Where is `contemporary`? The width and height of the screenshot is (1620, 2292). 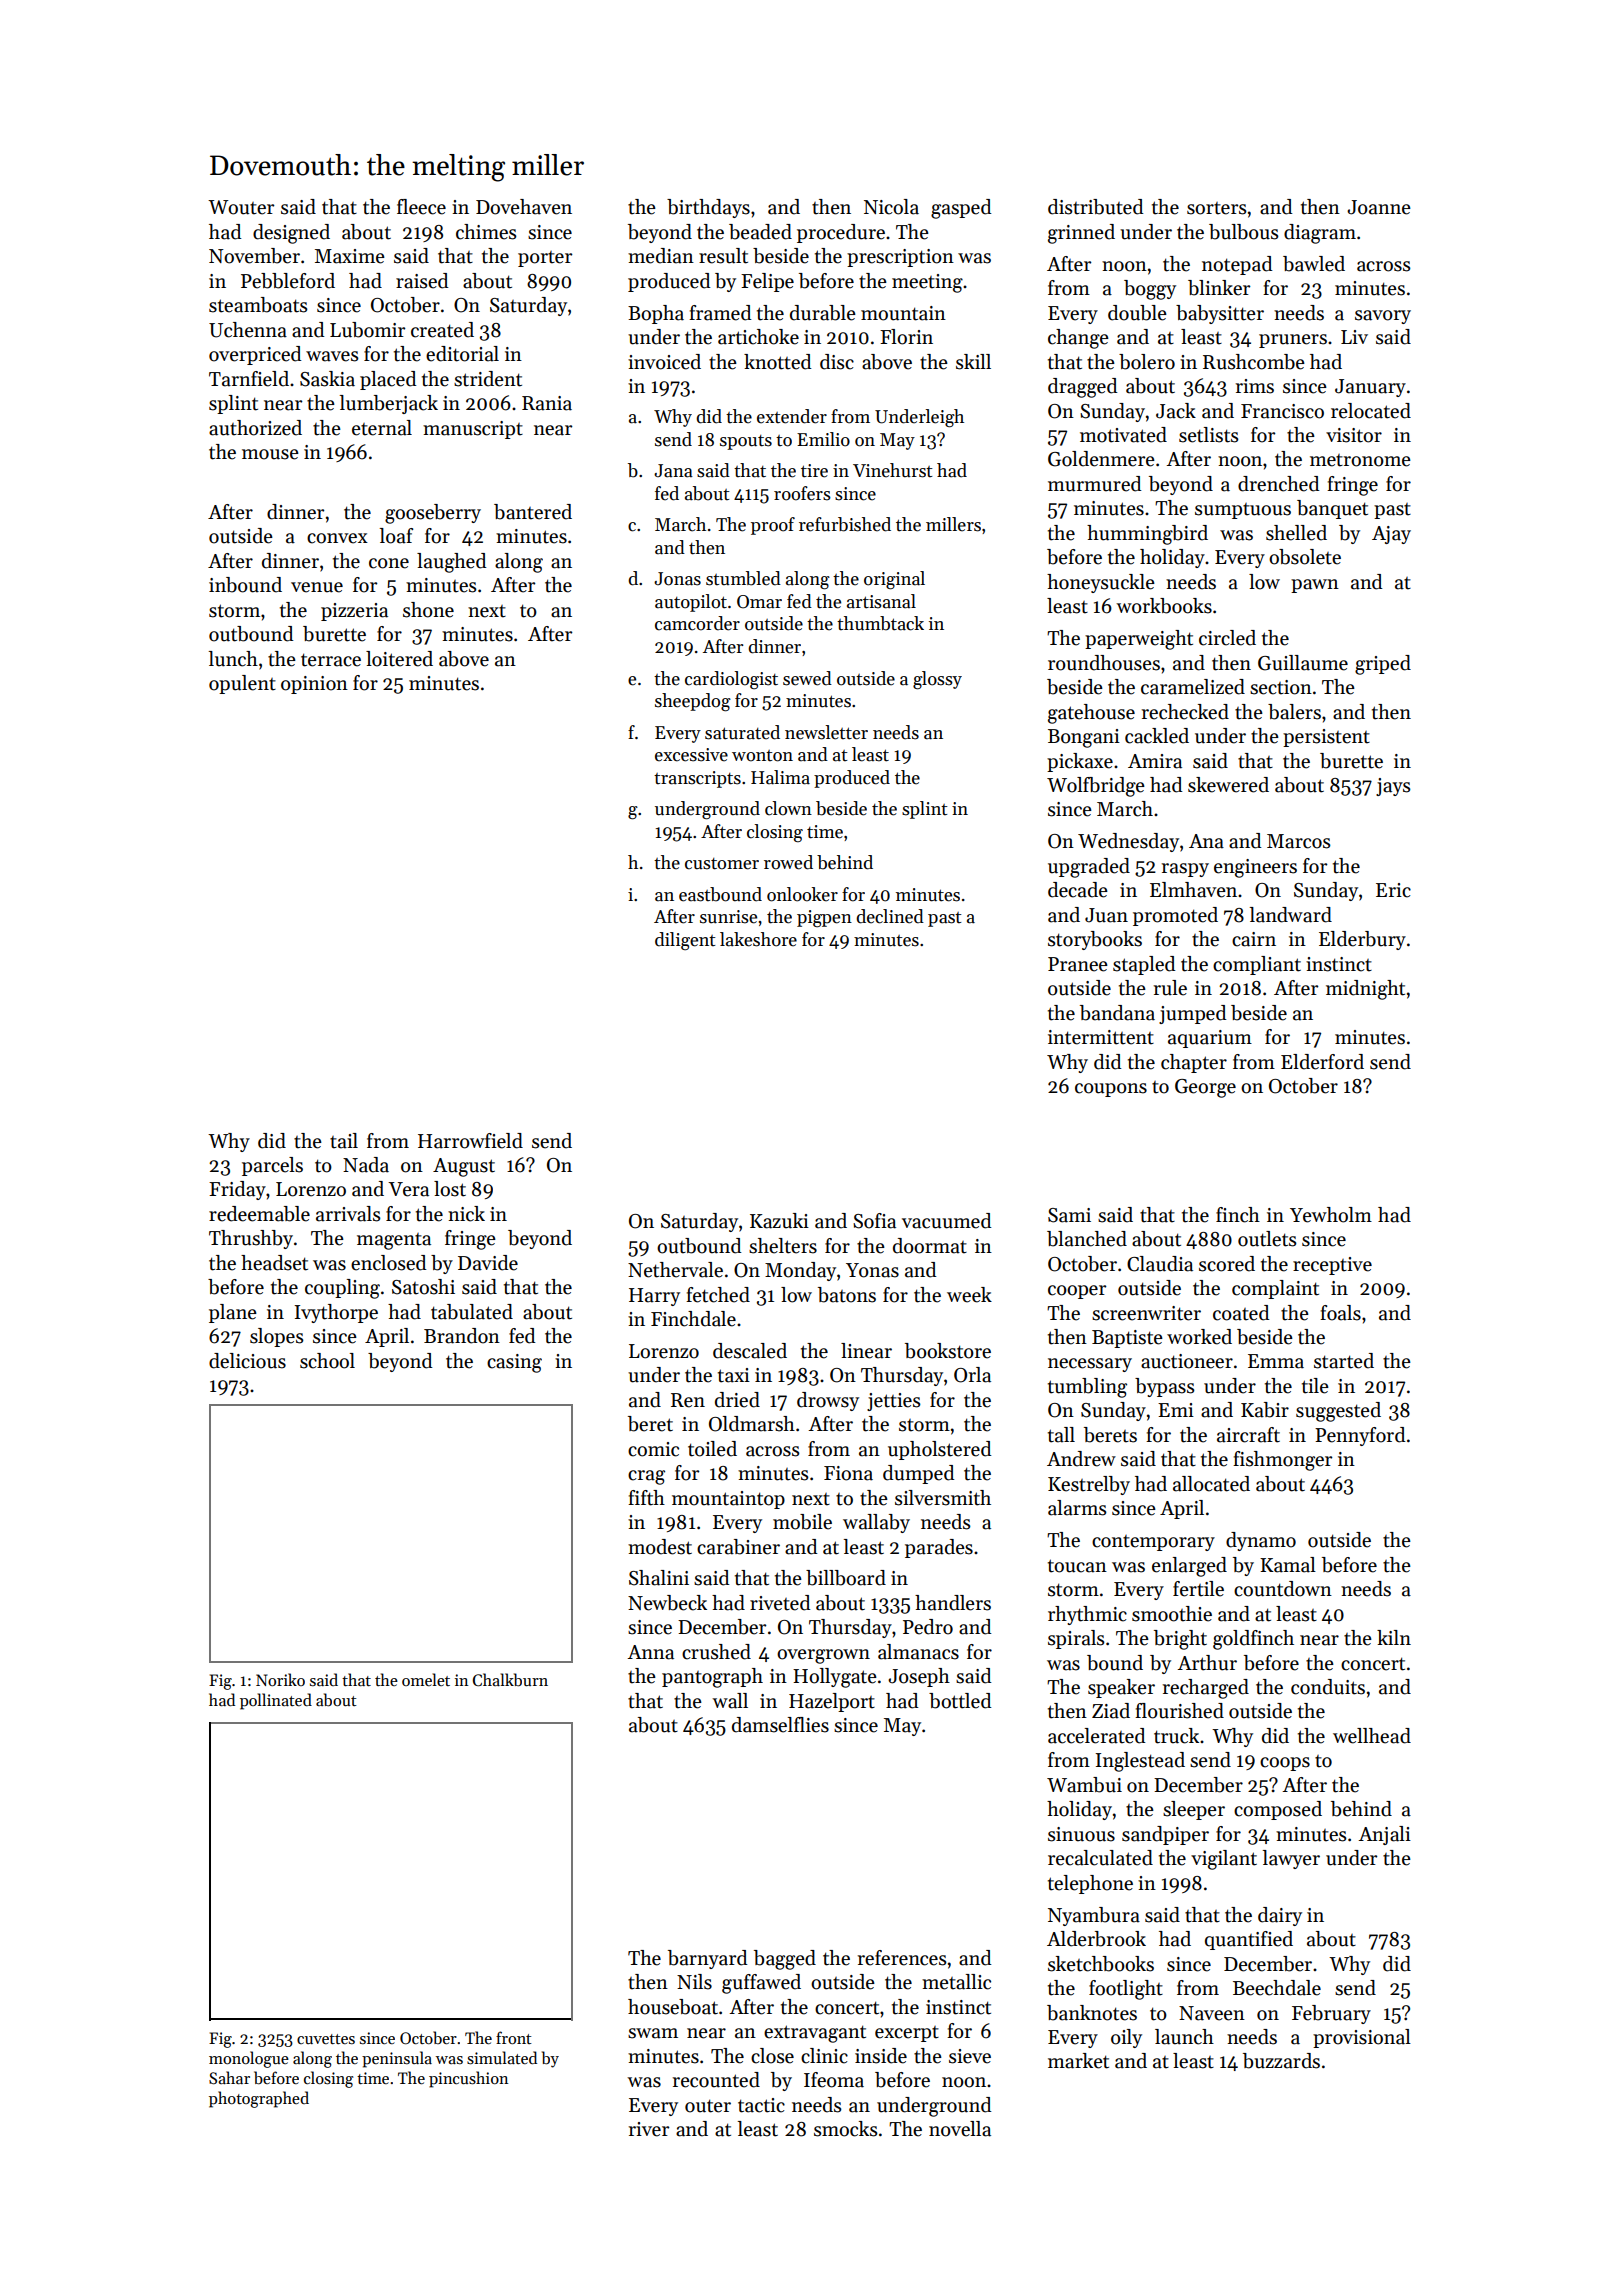
contemporary is located at coordinates (1153, 1543).
